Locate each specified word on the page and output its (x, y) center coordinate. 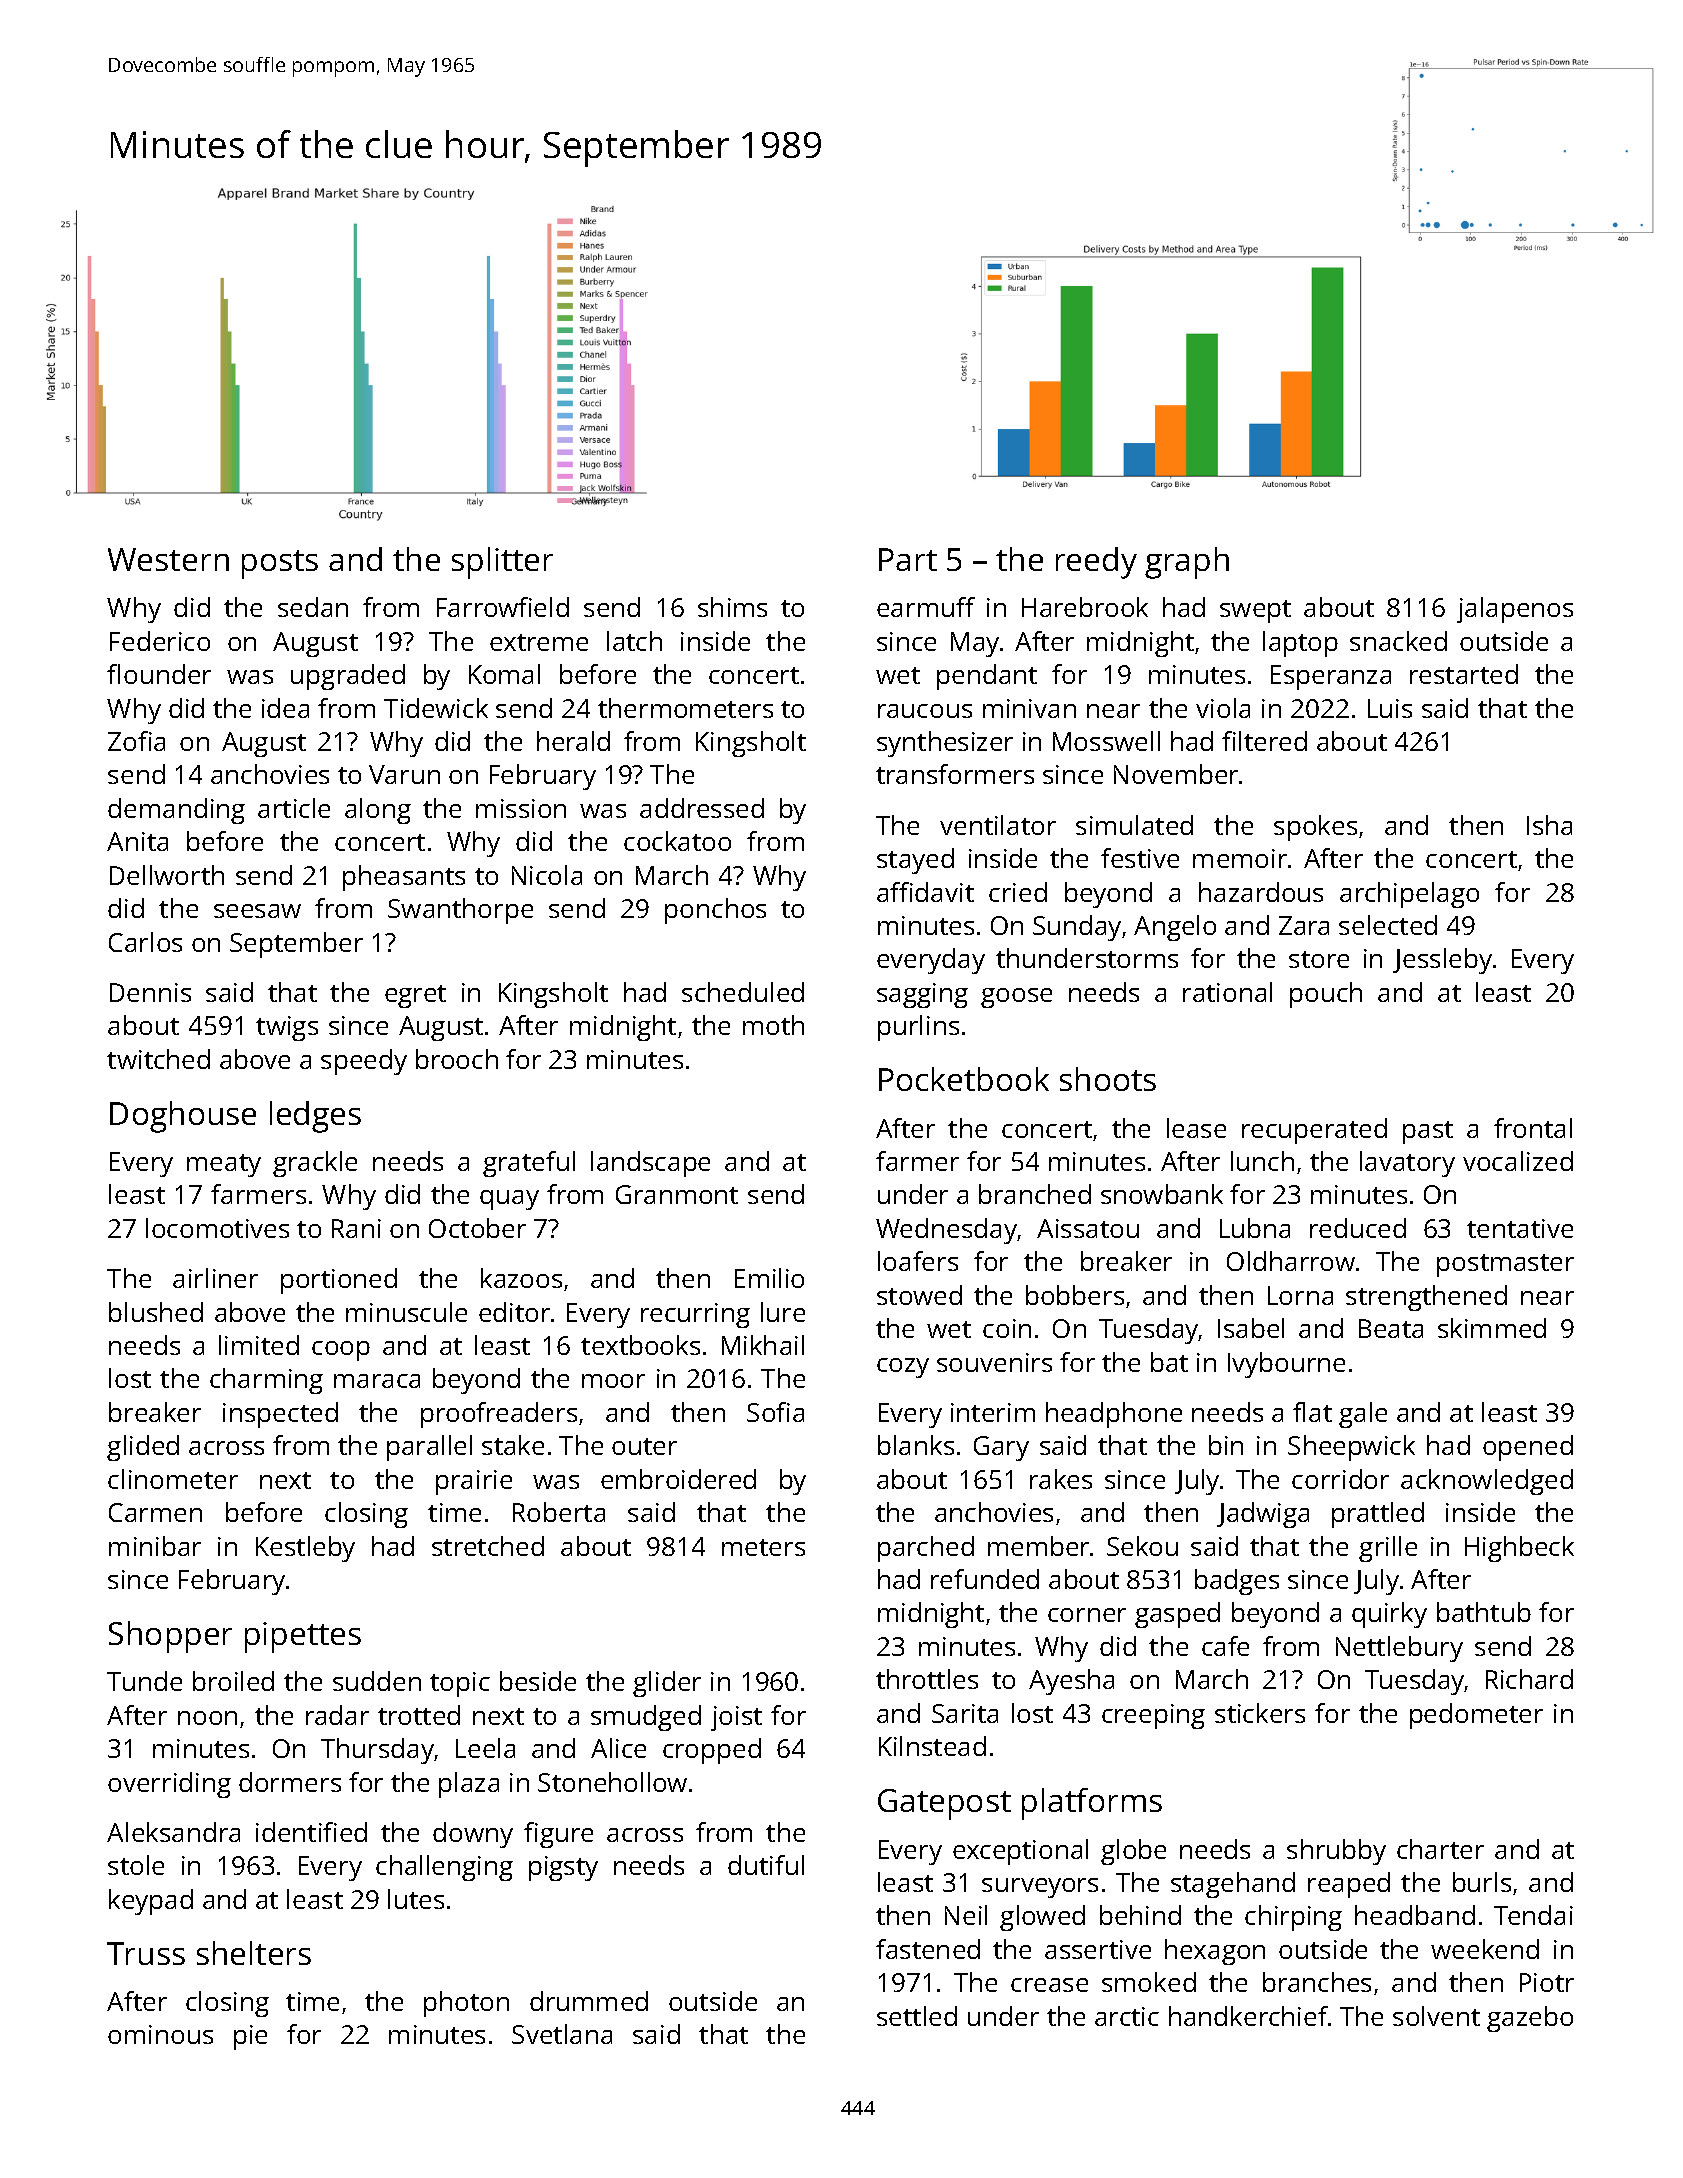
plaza (469, 1785)
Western (168, 559)
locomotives (217, 1228)
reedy (1096, 563)
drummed (589, 2001)
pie (250, 2037)
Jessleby (1442, 961)
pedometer (1476, 1716)
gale (1363, 1415)
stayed (915, 861)
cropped (712, 1751)
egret (415, 996)
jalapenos (1515, 610)
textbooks (640, 1345)
